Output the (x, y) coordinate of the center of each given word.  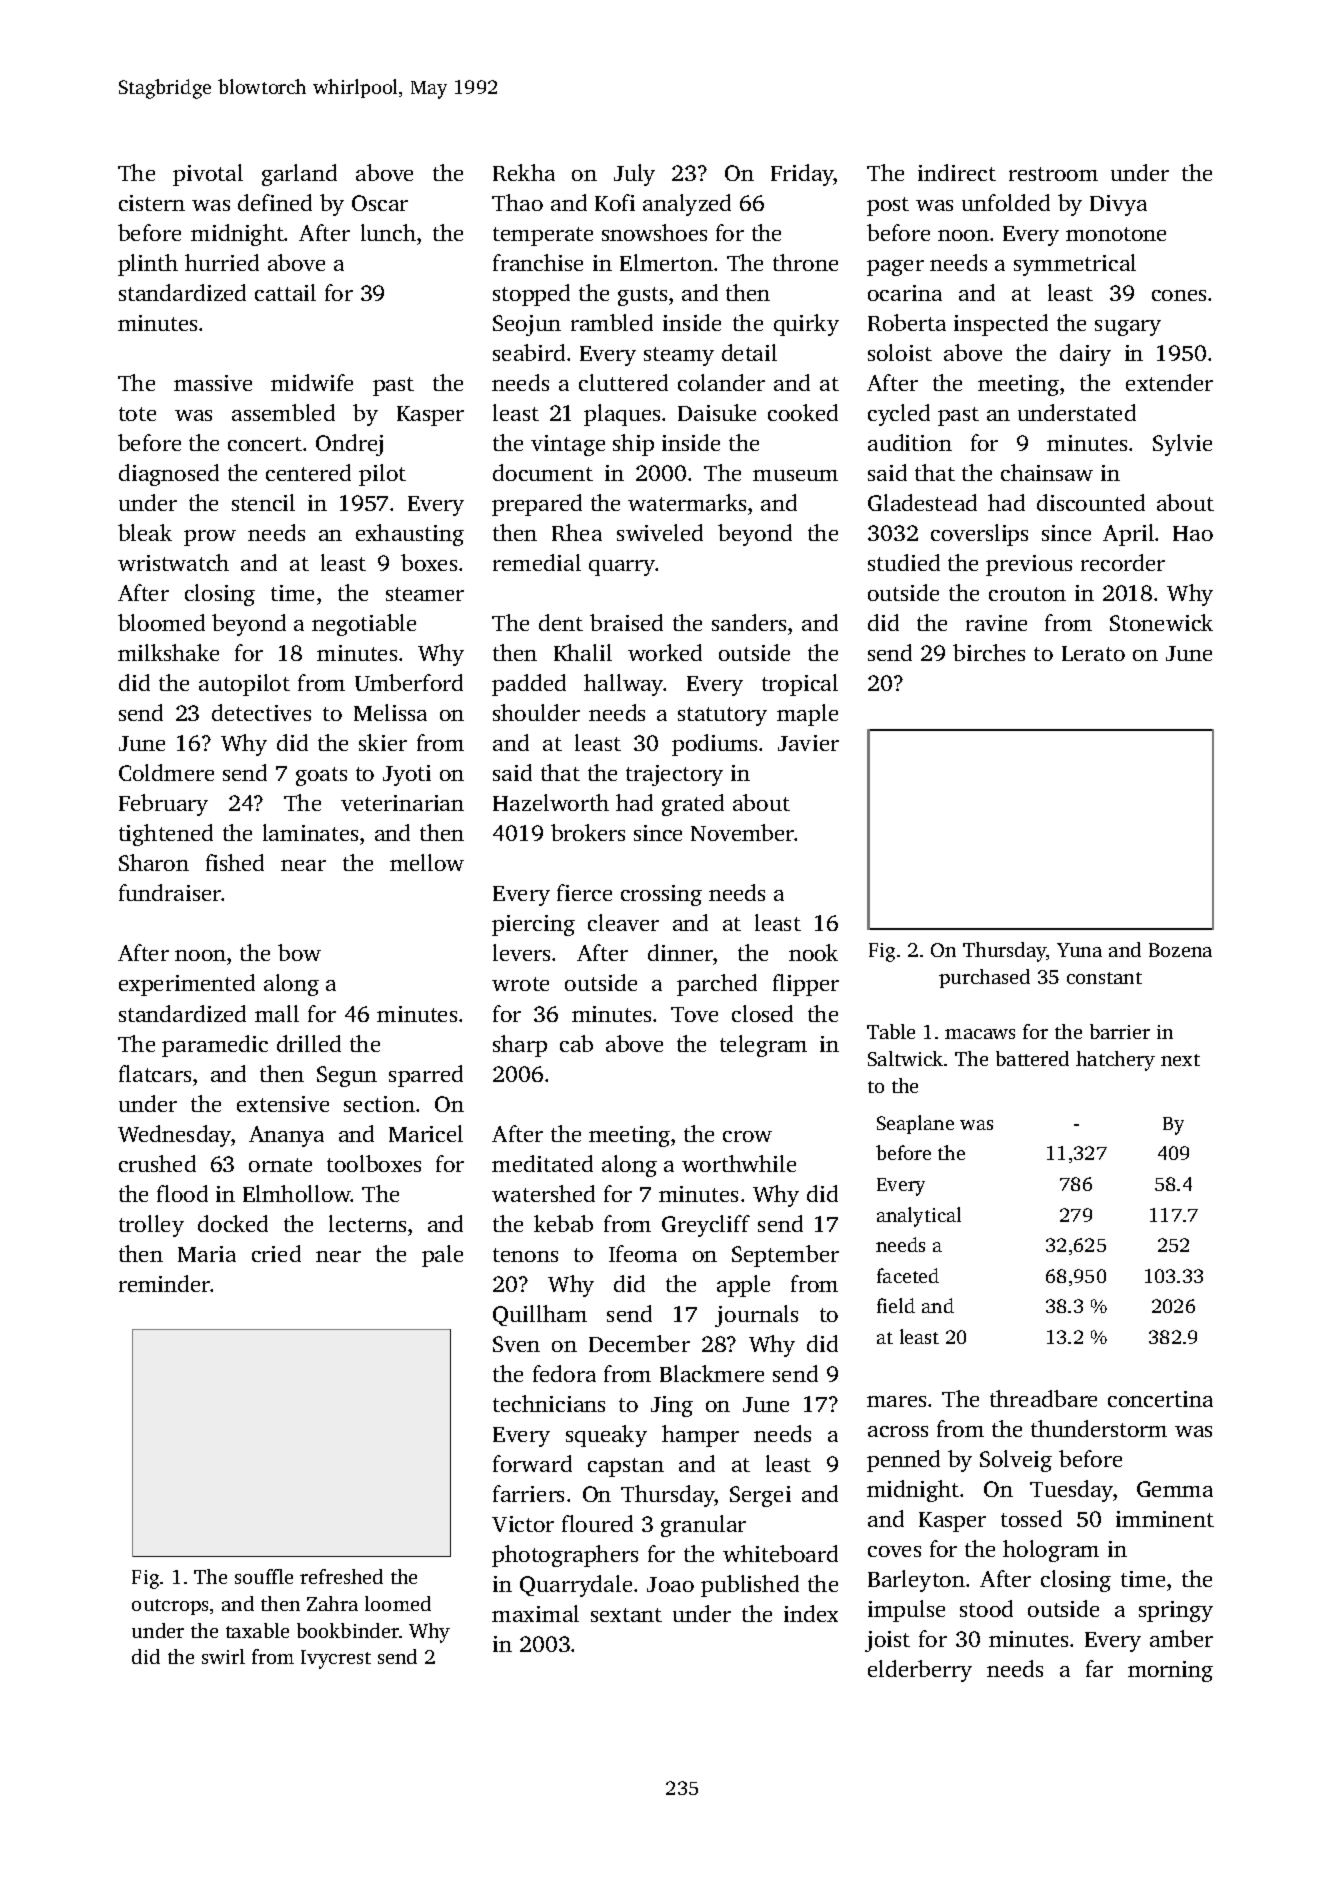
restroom (1053, 174)
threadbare (1043, 1398)
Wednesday (174, 1136)
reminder (165, 1283)
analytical (919, 1217)
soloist (900, 352)
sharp (520, 1046)
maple (807, 715)
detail (749, 352)
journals (756, 1316)
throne (805, 262)
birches (989, 652)
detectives (261, 712)
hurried (222, 262)
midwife (312, 382)
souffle (264, 1576)
